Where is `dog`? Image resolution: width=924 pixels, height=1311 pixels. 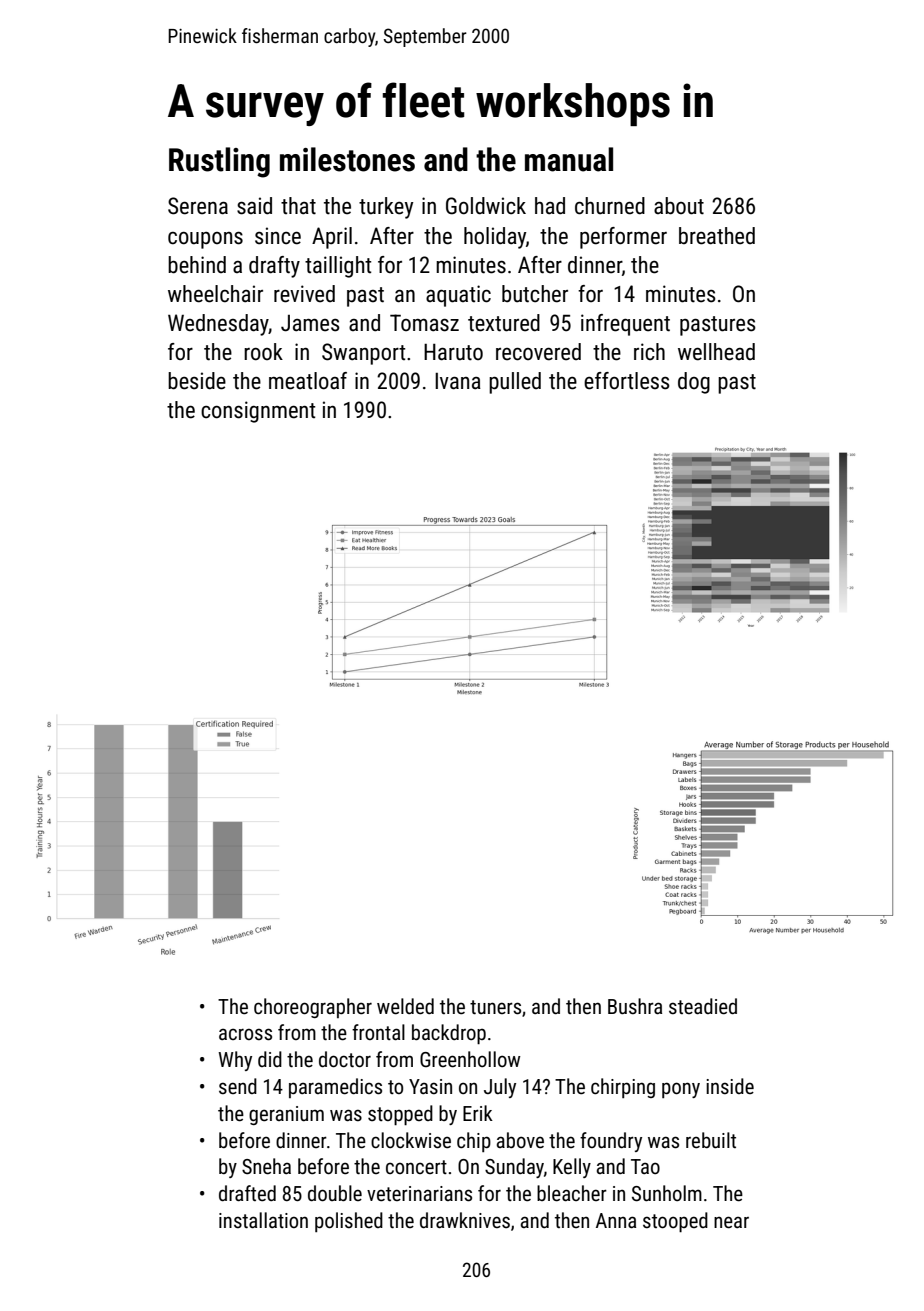 dog is located at coordinates (694, 383).
